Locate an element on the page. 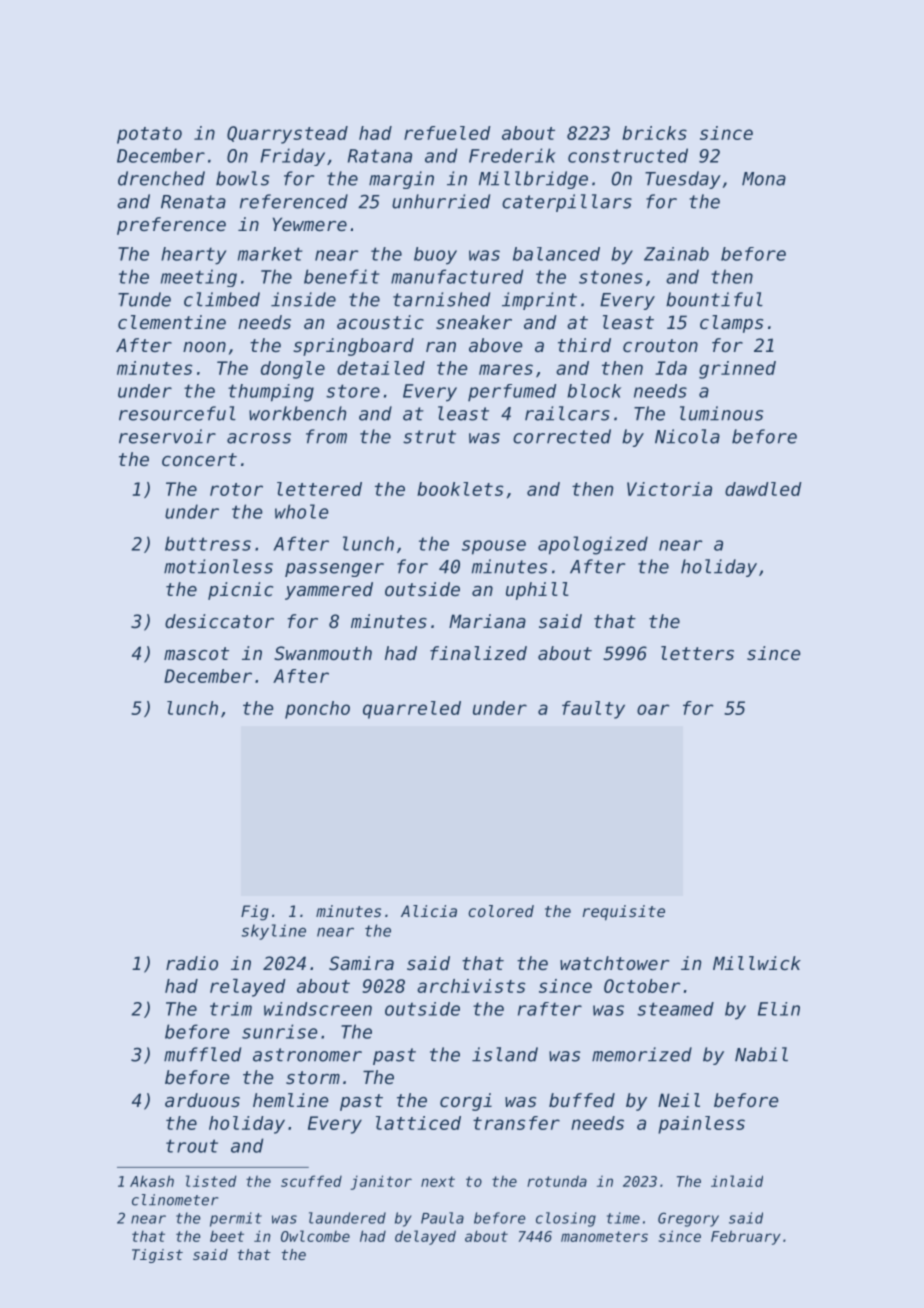 The image size is (924, 1308). potato is located at coordinates (149, 135).
